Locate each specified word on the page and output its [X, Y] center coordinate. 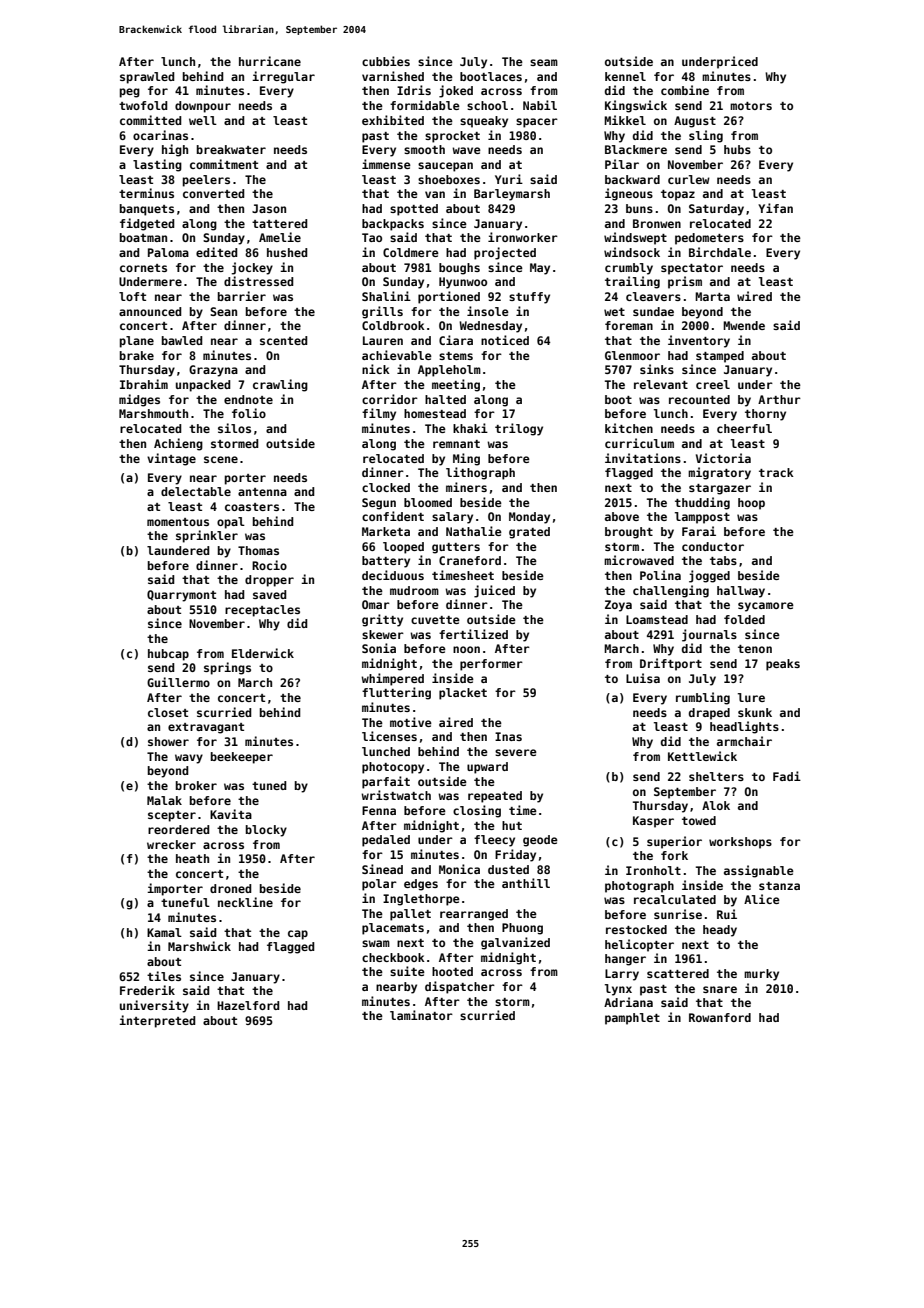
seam [544, 62]
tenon [755, 649]
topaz [678, 195]
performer [491, 665]
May [540, 269]
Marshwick [199, 946]
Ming [466, 459]
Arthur [779, 399]
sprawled [147, 78]
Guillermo [178, 682]
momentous [178, 522]
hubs [737, 149]
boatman [143, 237]
